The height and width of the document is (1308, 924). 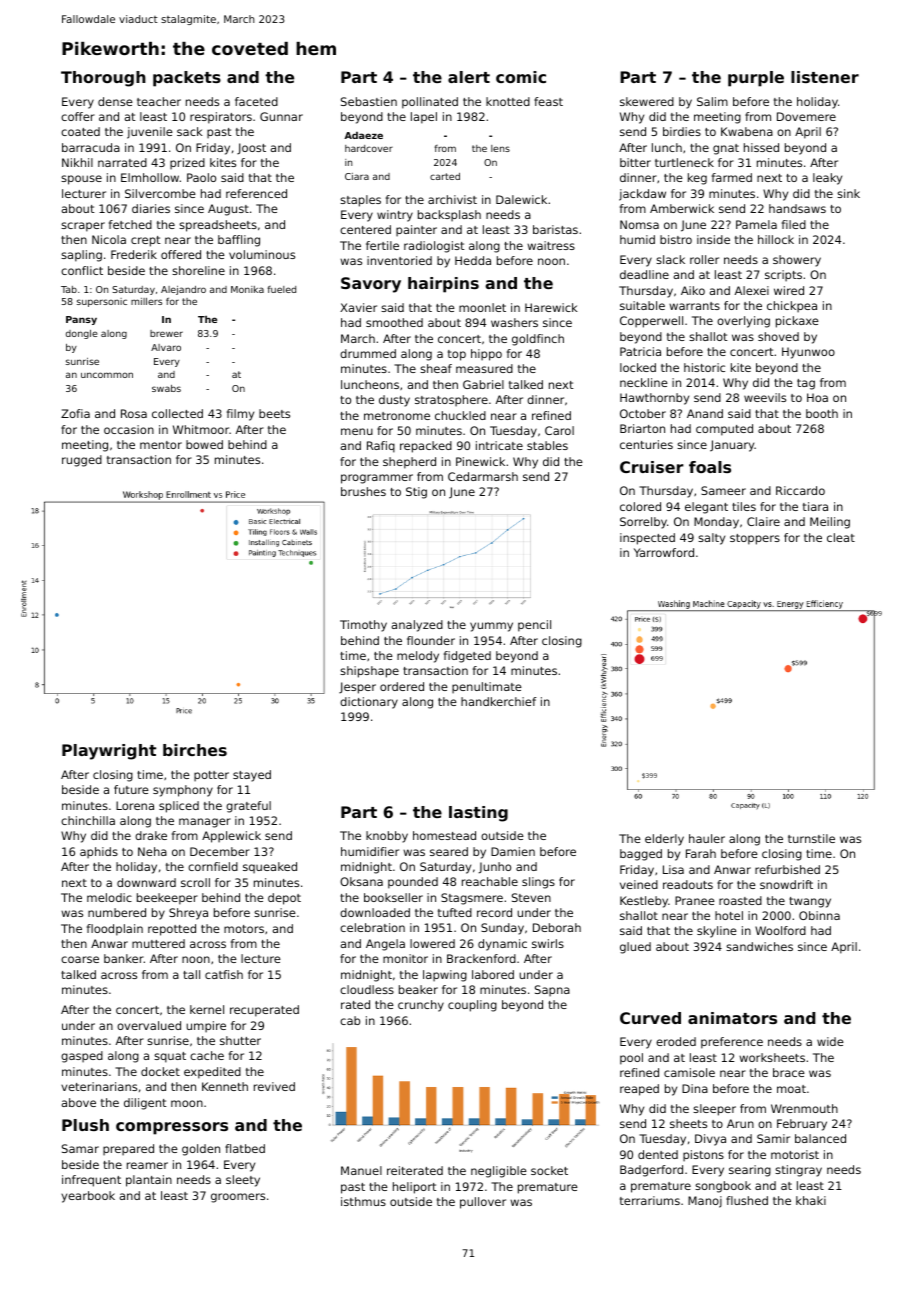 What do you see at coordinates (548, 101) in the document?
I see `feast` at bounding box center [548, 101].
